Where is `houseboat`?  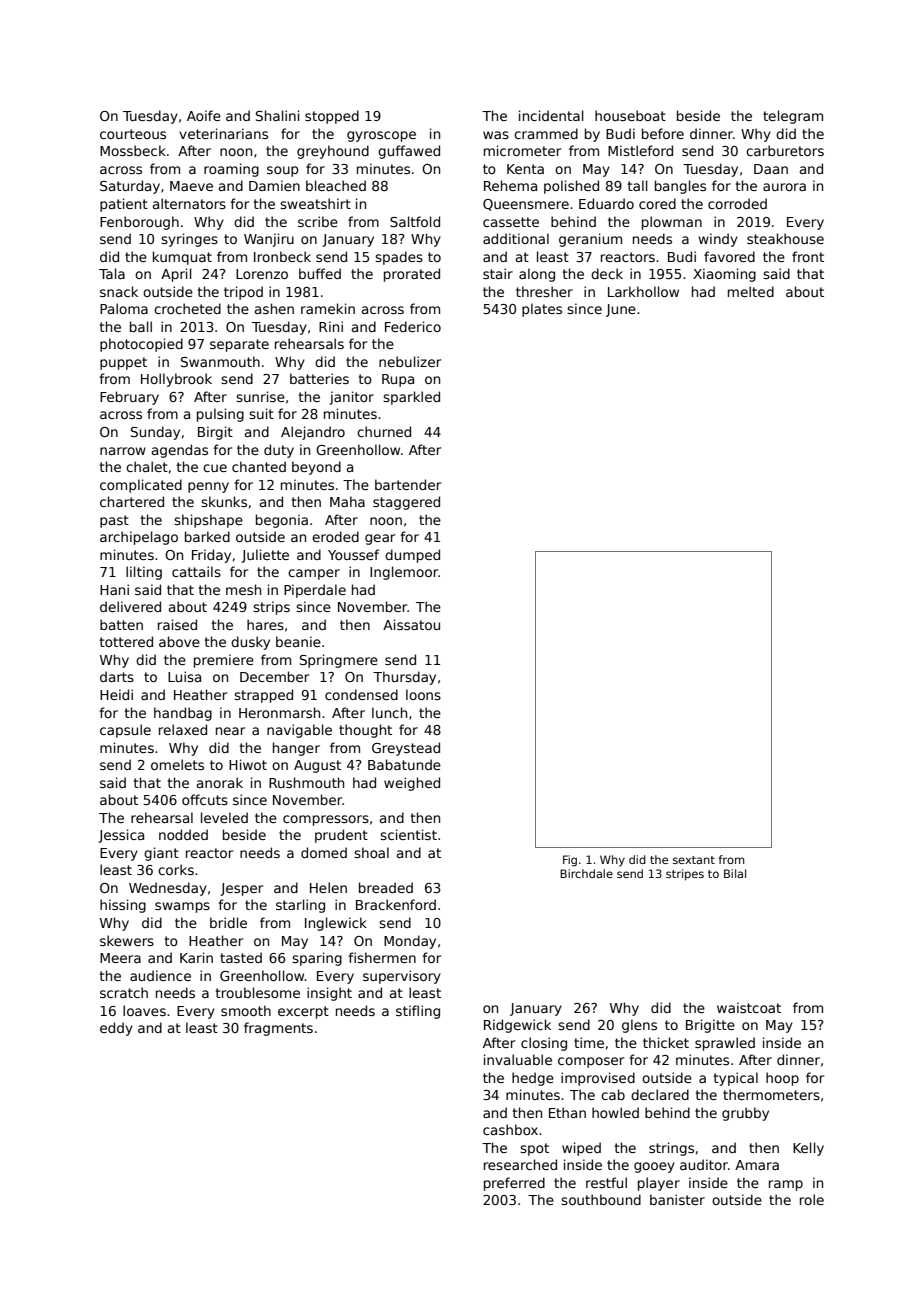 houseboat is located at coordinates (630, 115).
